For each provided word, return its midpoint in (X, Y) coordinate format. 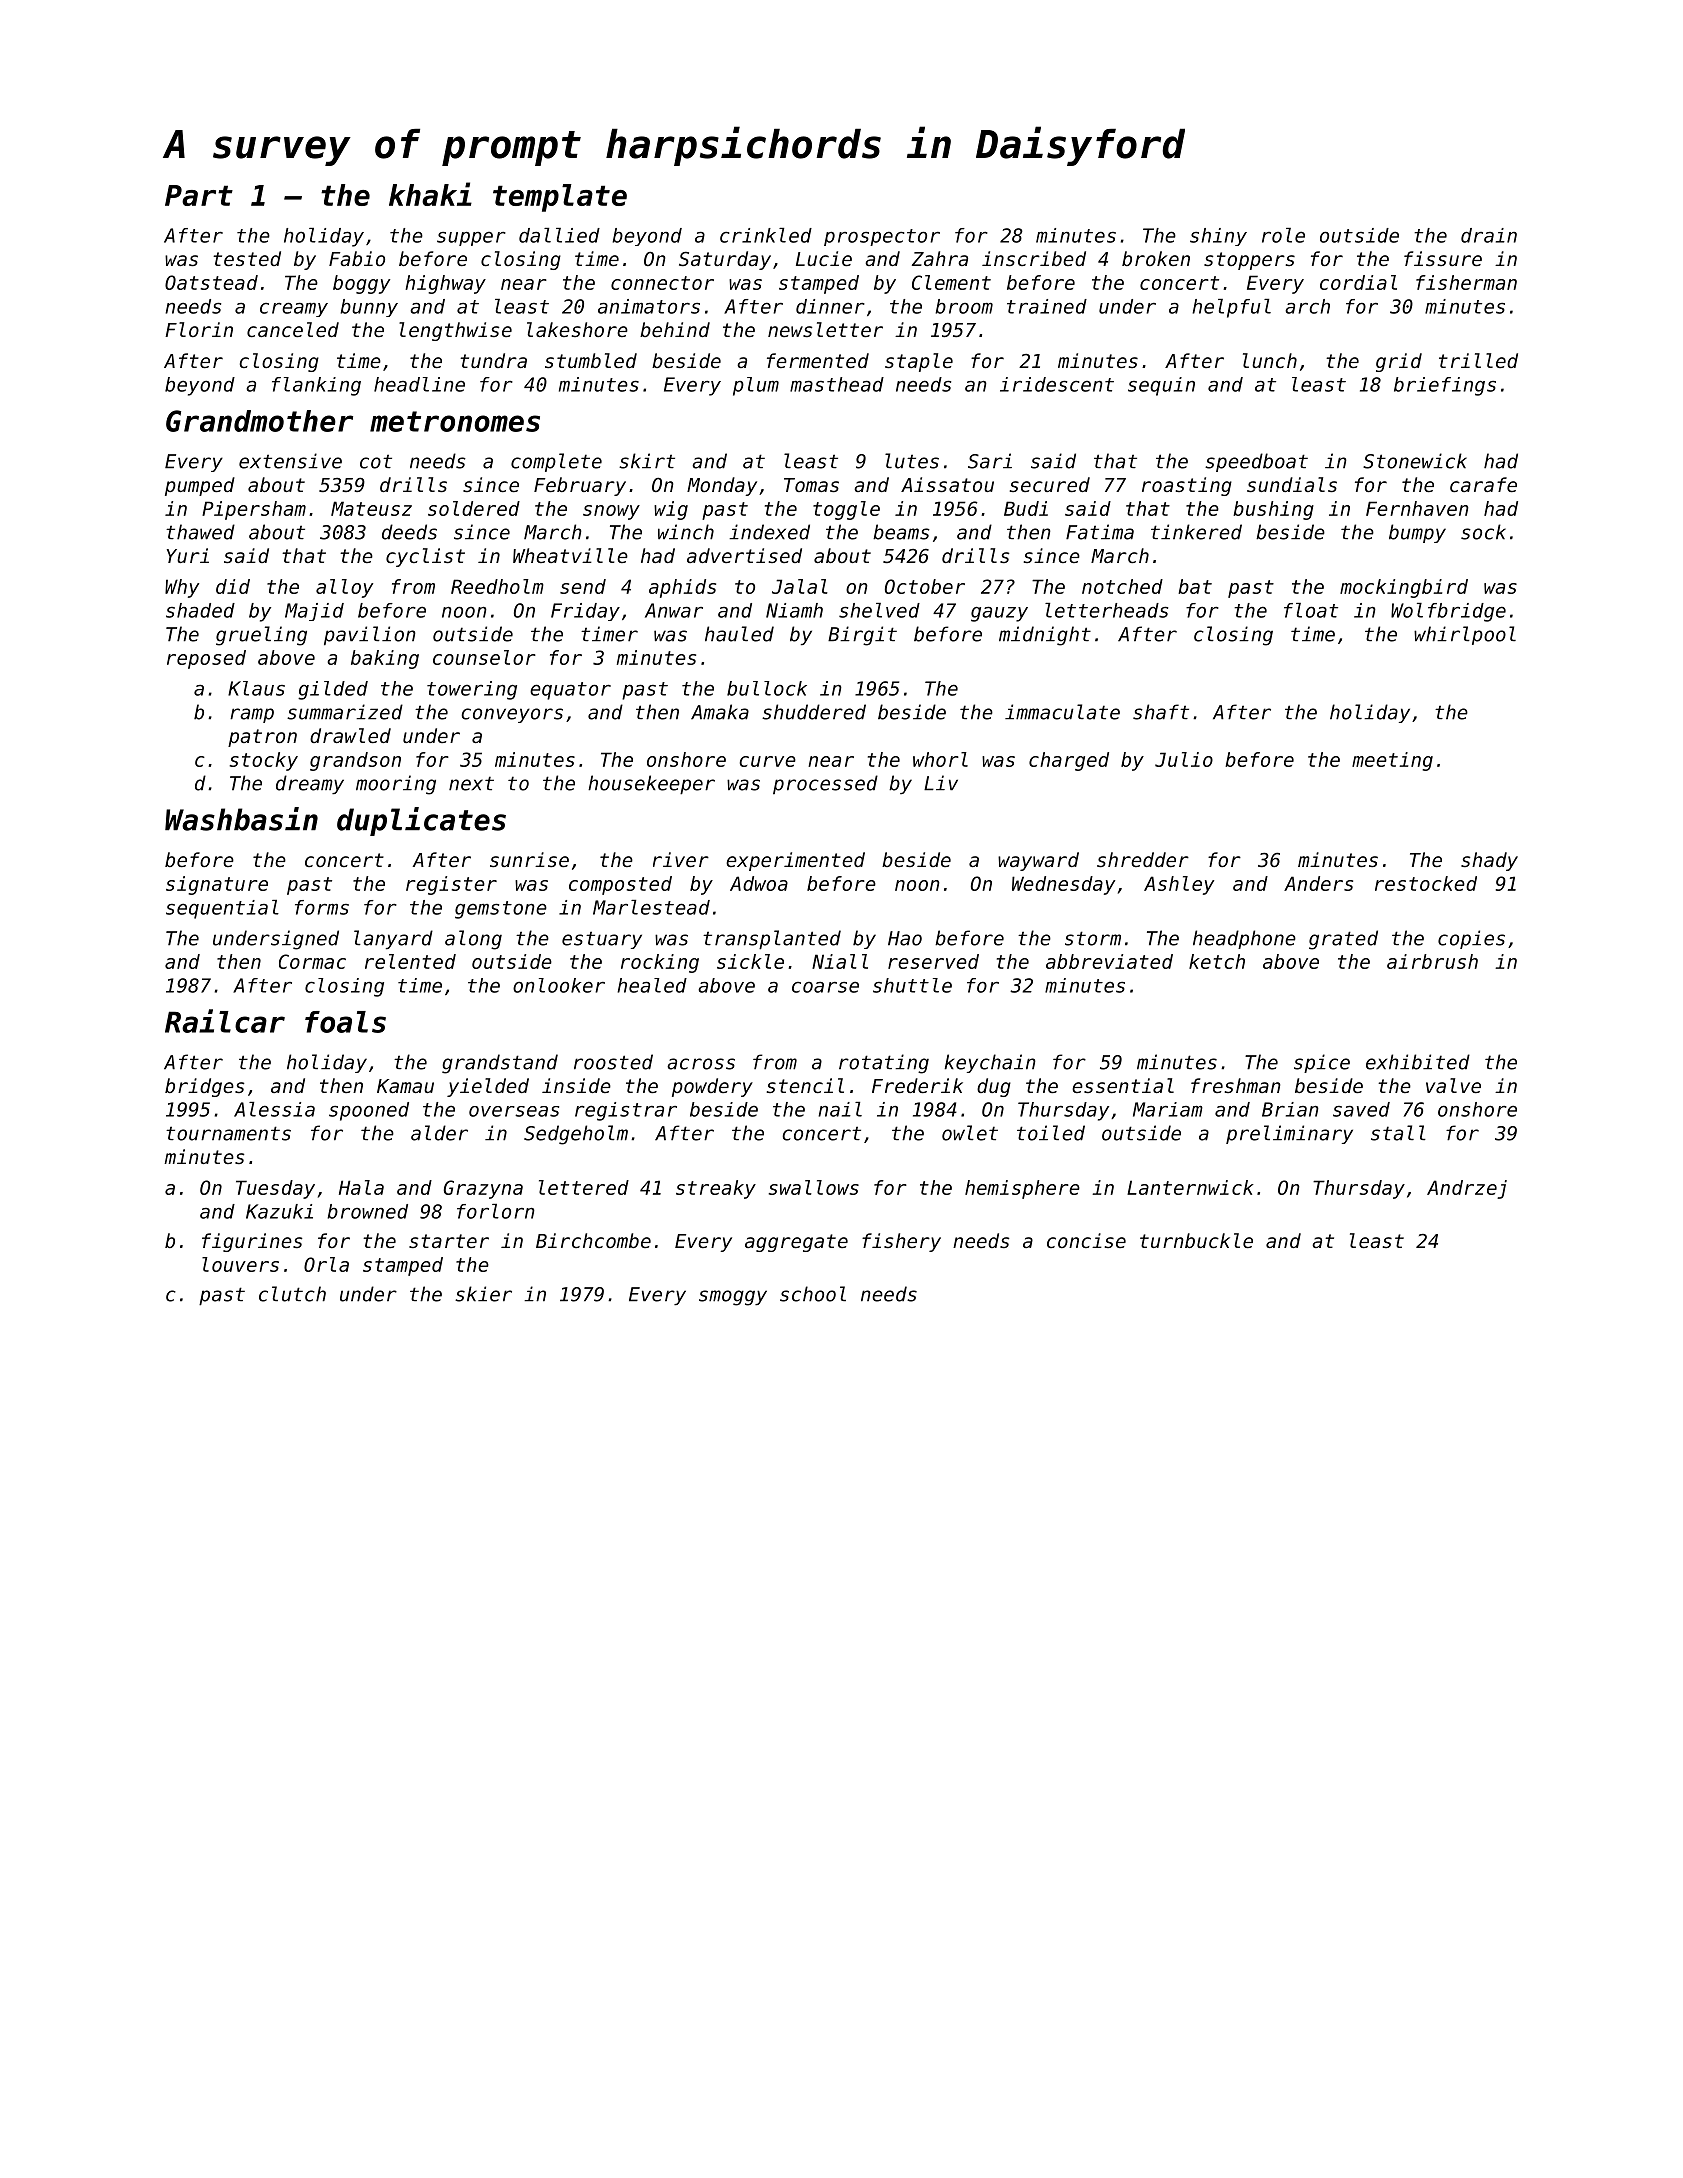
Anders (1318, 883)
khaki (430, 194)
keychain (990, 1063)
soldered (474, 508)
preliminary (1289, 1134)
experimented (795, 861)
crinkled (766, 235)
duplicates (421, 821)
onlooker (559, 985)
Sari (990, 461)
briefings (1445, 386)
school (813, 1294)
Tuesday (275, 1189)
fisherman (1466, 282)
